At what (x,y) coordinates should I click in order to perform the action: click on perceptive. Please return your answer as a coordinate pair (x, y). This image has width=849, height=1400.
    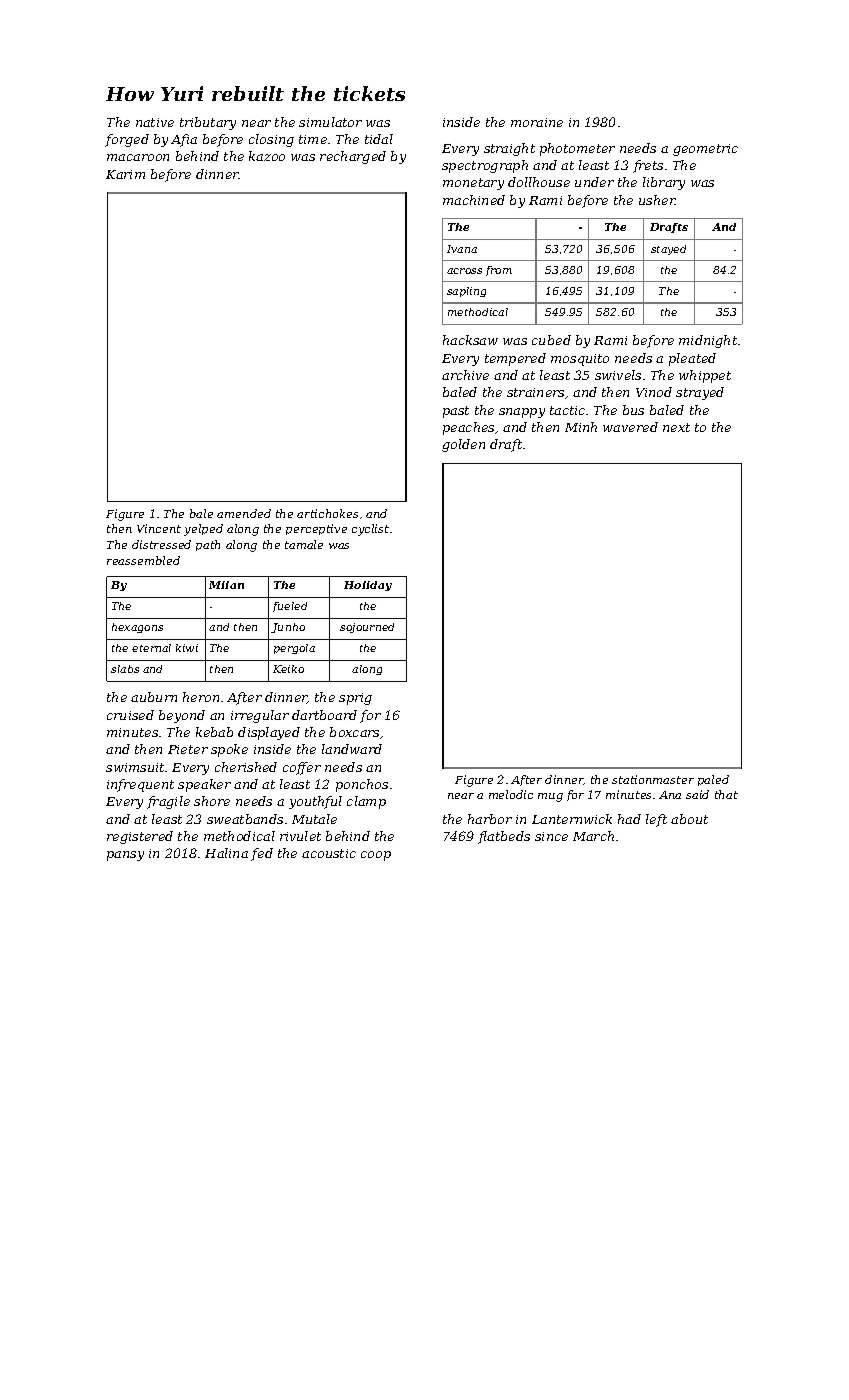
    Looking at the image, I should click on (316, 529).
